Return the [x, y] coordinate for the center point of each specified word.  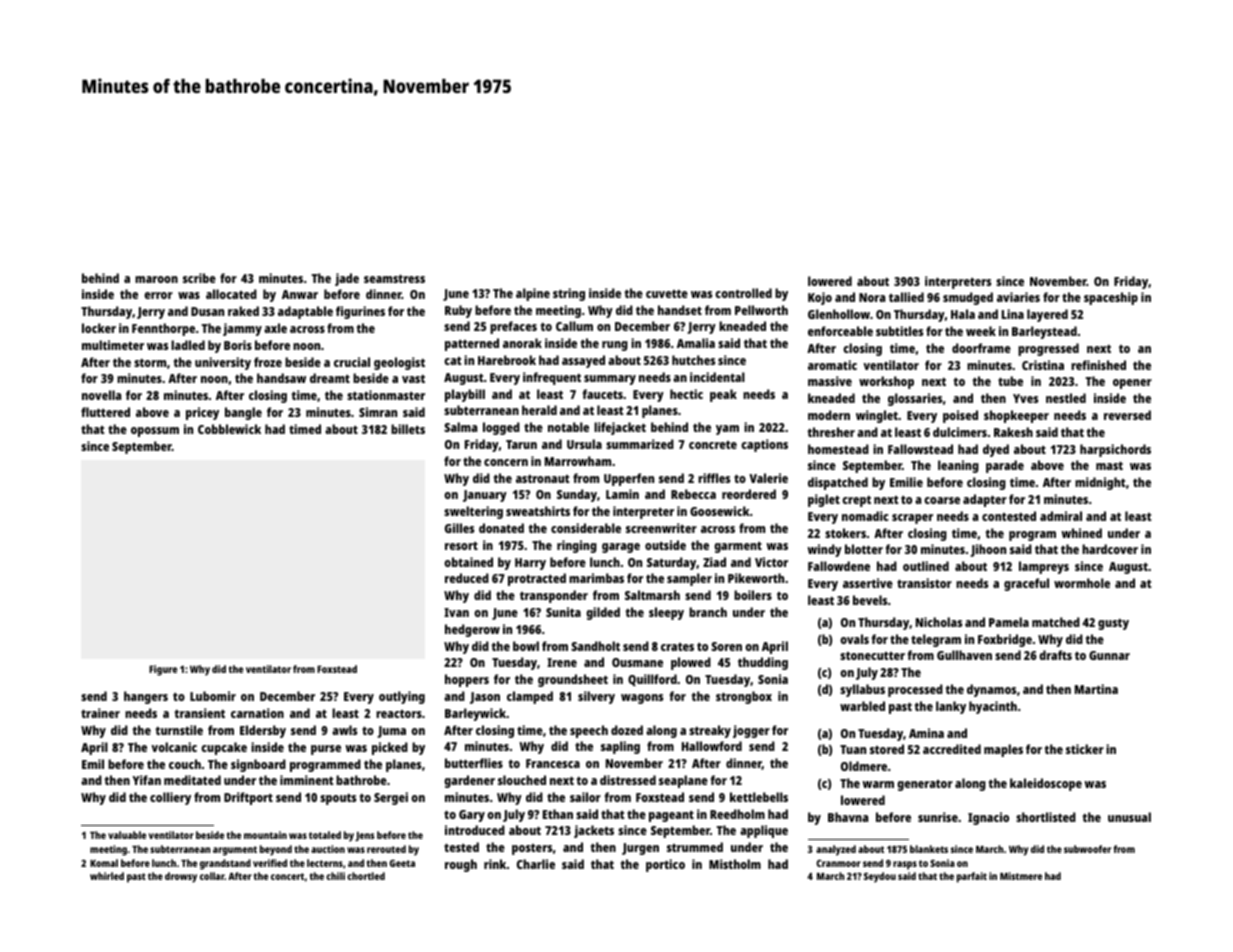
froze [268, 362]
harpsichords [1115, 450]
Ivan [456, 612]
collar [212, 876]
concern [506, 462]
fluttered [105, 412]
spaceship [1111, 298]
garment [738, 547]
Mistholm [735, 864]
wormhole [1082, 583]
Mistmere [1021, 876]
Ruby [458, 311]
